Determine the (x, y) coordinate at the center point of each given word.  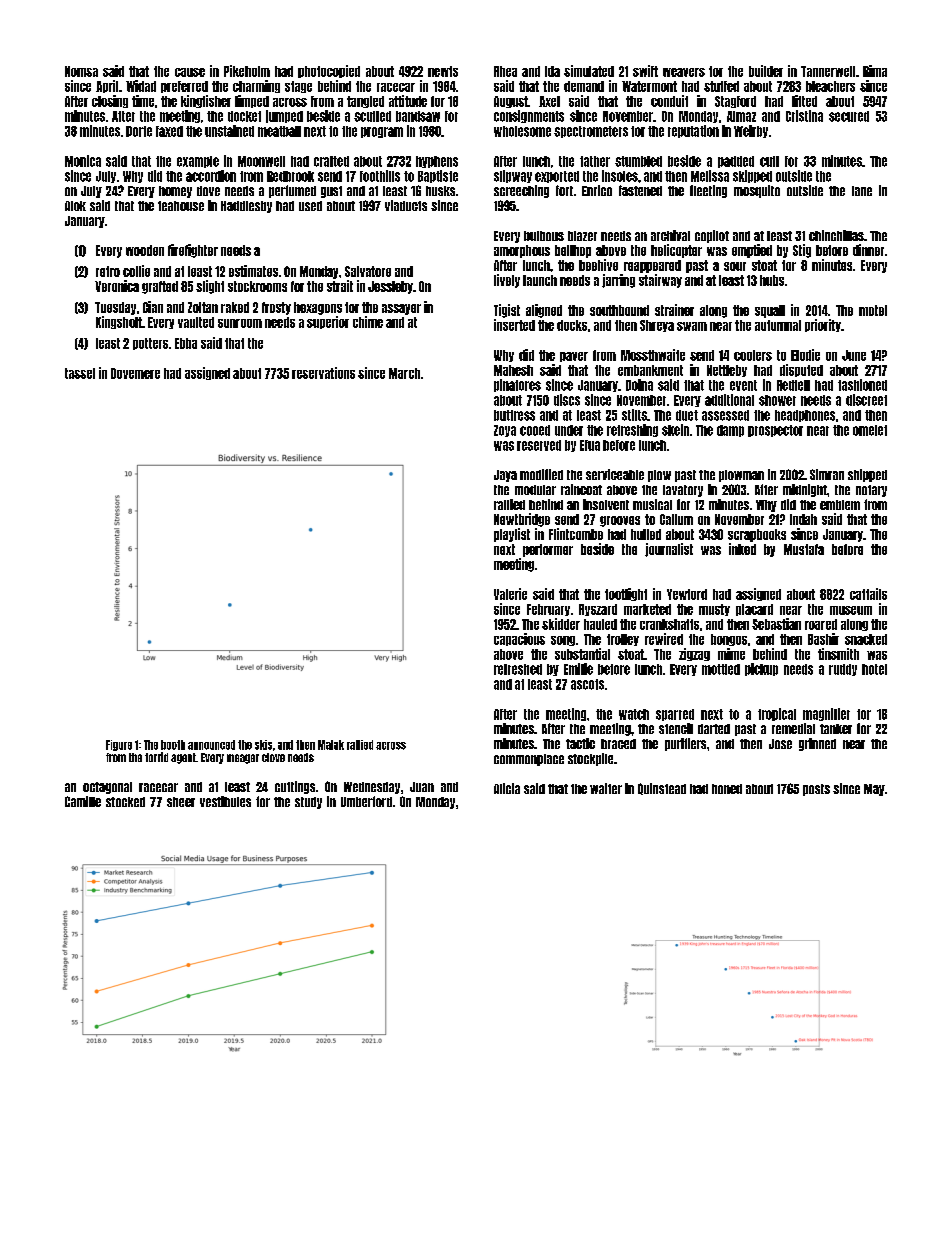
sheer (181, 802)
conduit (669, 101)
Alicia (507, 788)
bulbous (544, 236)
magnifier (826, 714)
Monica (83, 161)
